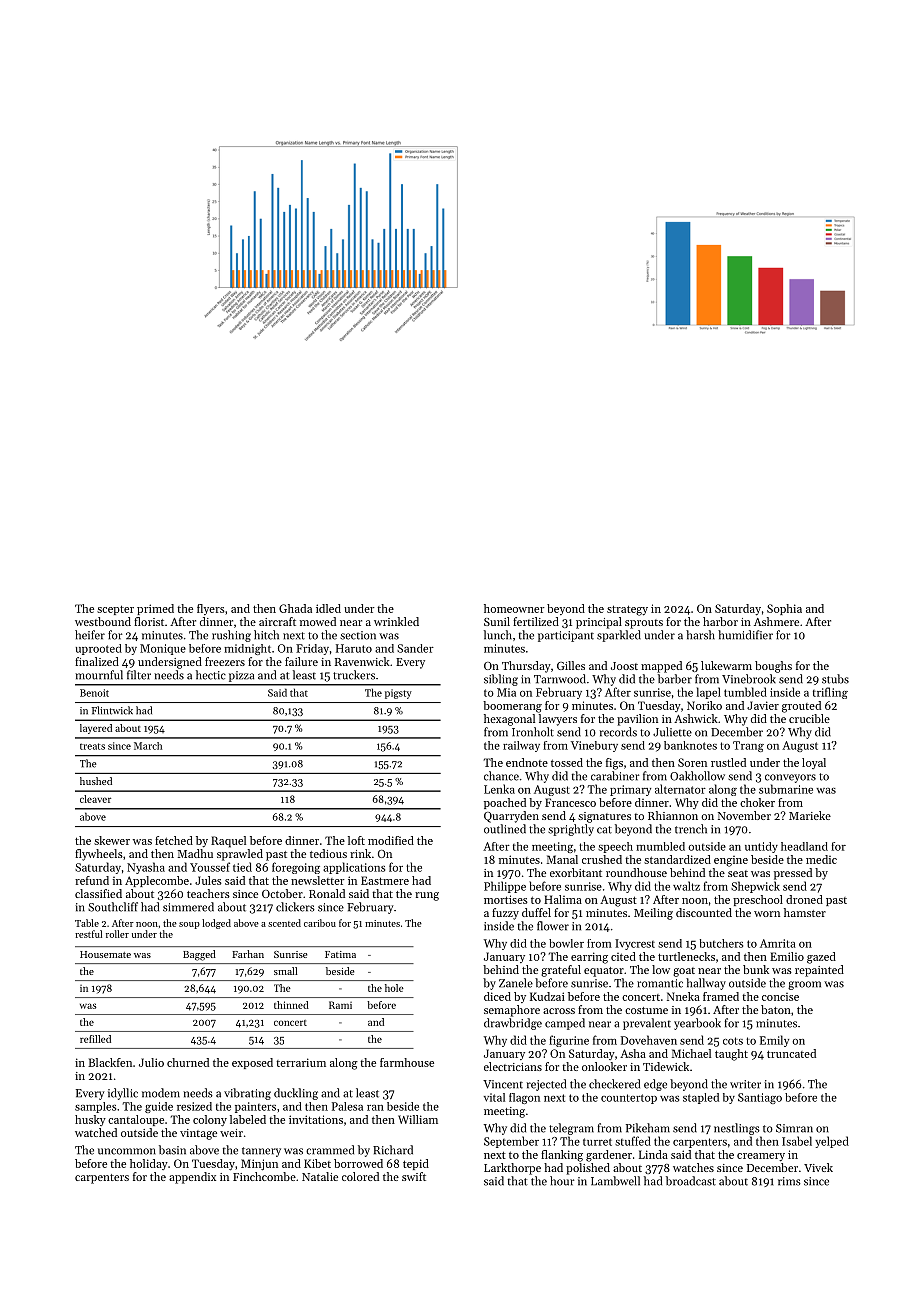  What do you see at coordinates (115, 610) in the screenshot?
I see `scepter` at bounding box center [115, 610].
